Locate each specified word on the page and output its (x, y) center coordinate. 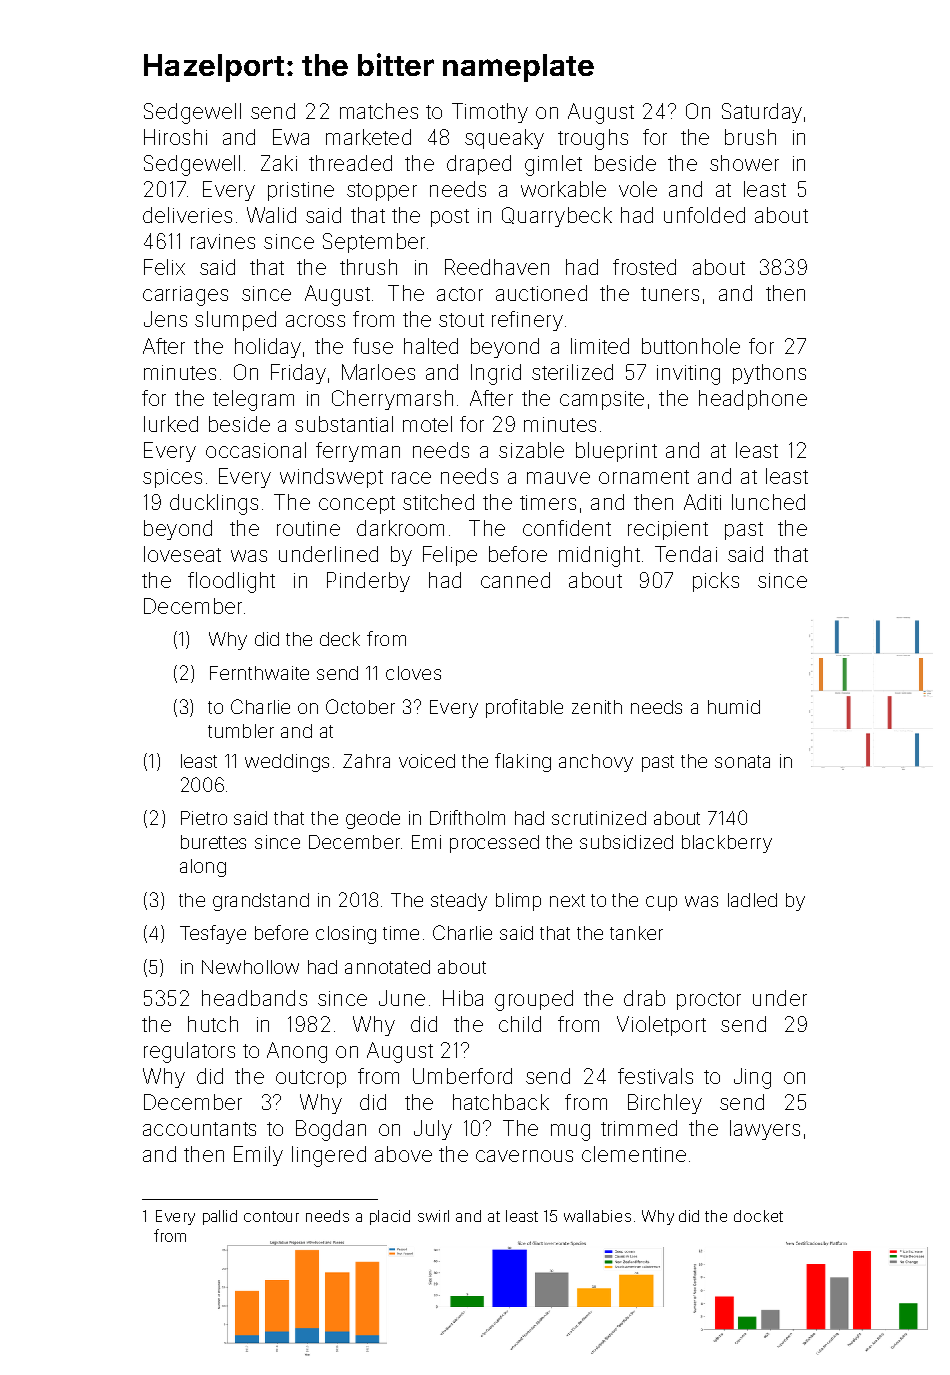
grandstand (261, 902)
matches (379, 111)
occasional (256, 450)
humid (734, 707)
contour (271, 1216)
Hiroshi (175, 137)
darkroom (400, 528)
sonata (742, 761)
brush (750, 137)
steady (459, 902)
